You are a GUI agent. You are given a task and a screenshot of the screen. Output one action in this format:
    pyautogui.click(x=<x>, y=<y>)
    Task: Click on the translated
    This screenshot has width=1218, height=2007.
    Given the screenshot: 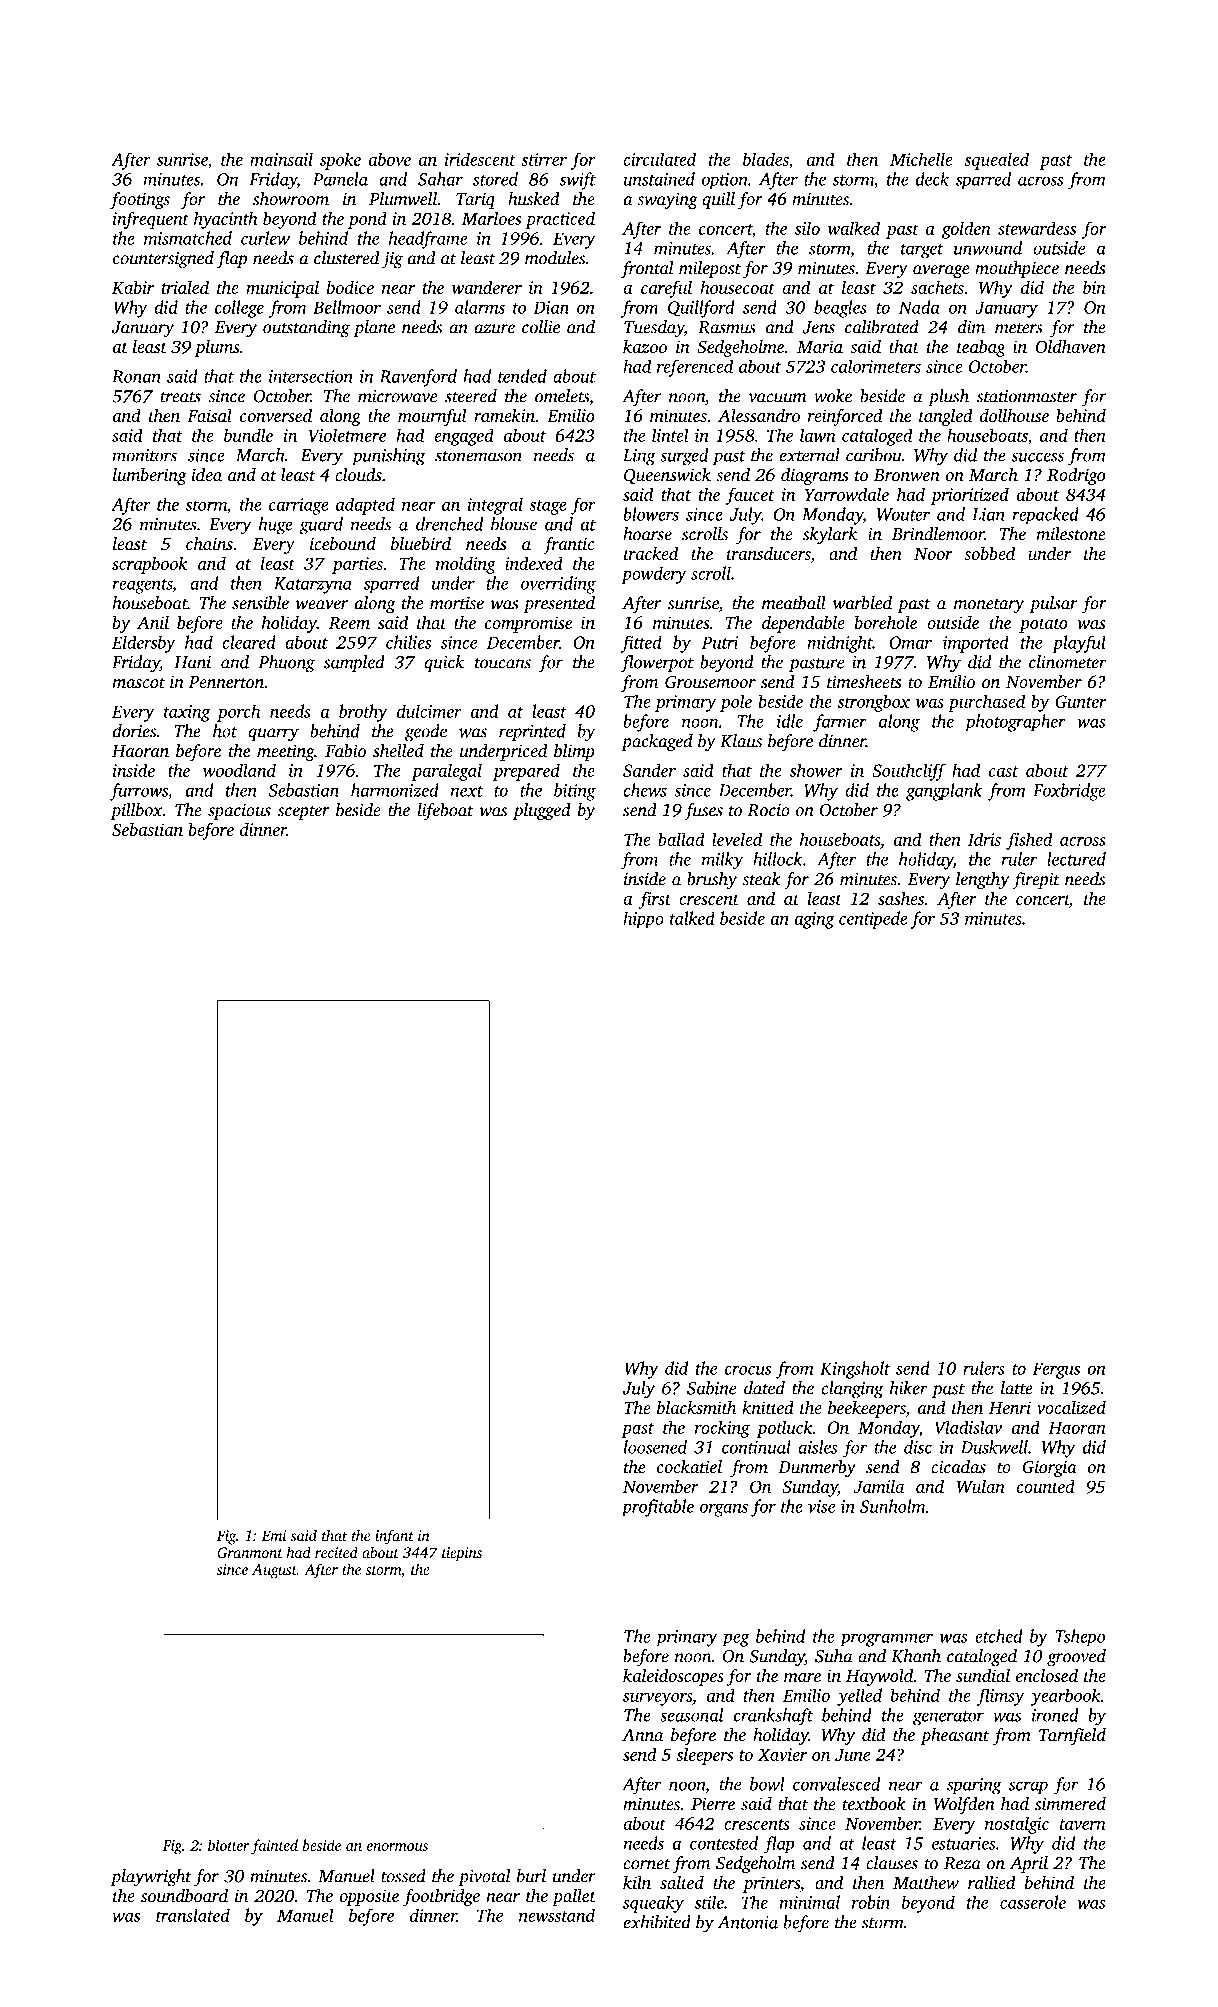 What is the action you would take?
    pyautogui.click(x=193, y=1915)
